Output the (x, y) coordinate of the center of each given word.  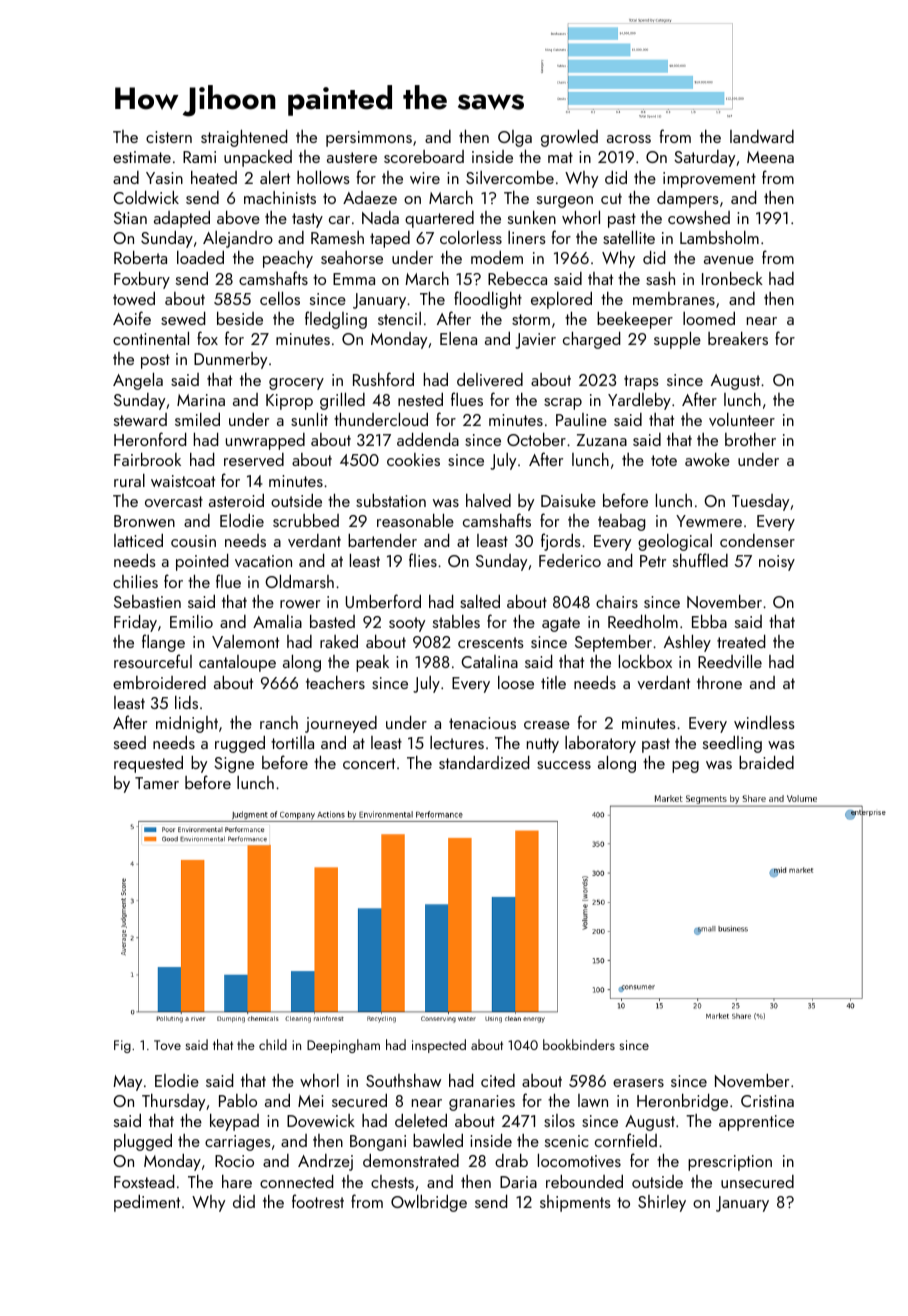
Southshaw (403, 1080)
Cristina (767, 1101)
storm (531, 319)
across (629, 139)
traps (641, 382)
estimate (142, 157)
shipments (575, 1203)
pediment (147, 1203)
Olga (515, 138)
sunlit (309, 419)
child (273, 1044)
